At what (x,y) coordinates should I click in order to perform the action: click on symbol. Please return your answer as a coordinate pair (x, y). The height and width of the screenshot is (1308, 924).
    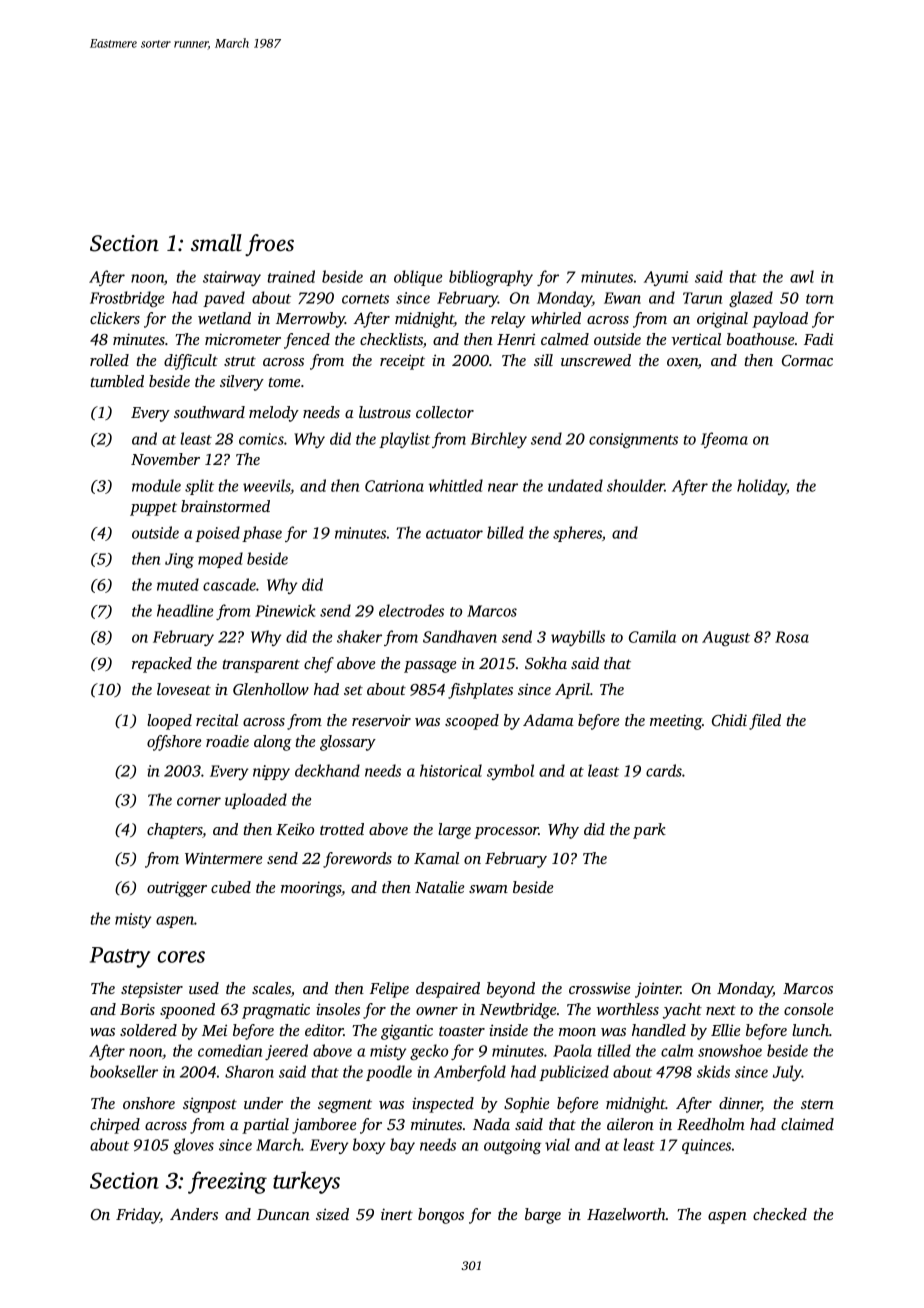
    Looking at the image, I should click on (510, 772).
